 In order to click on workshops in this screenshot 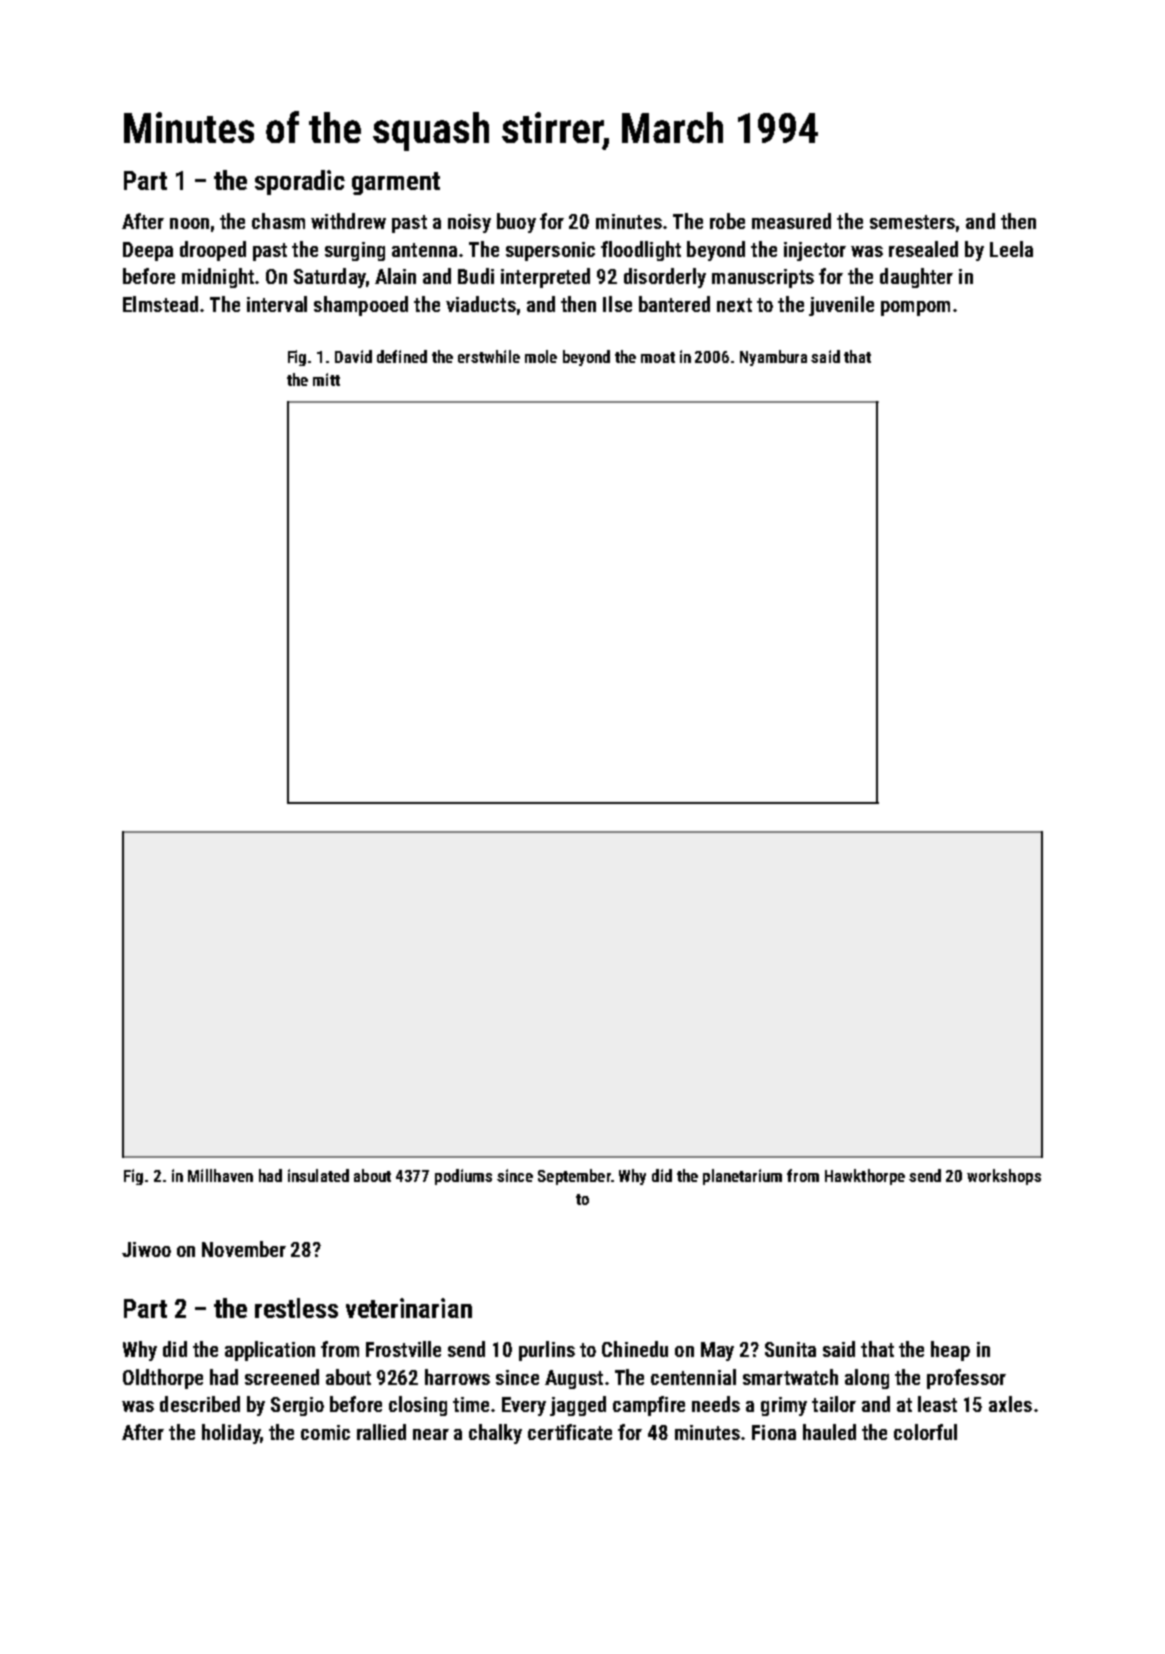, I will do `click(1004, 1177)`.
